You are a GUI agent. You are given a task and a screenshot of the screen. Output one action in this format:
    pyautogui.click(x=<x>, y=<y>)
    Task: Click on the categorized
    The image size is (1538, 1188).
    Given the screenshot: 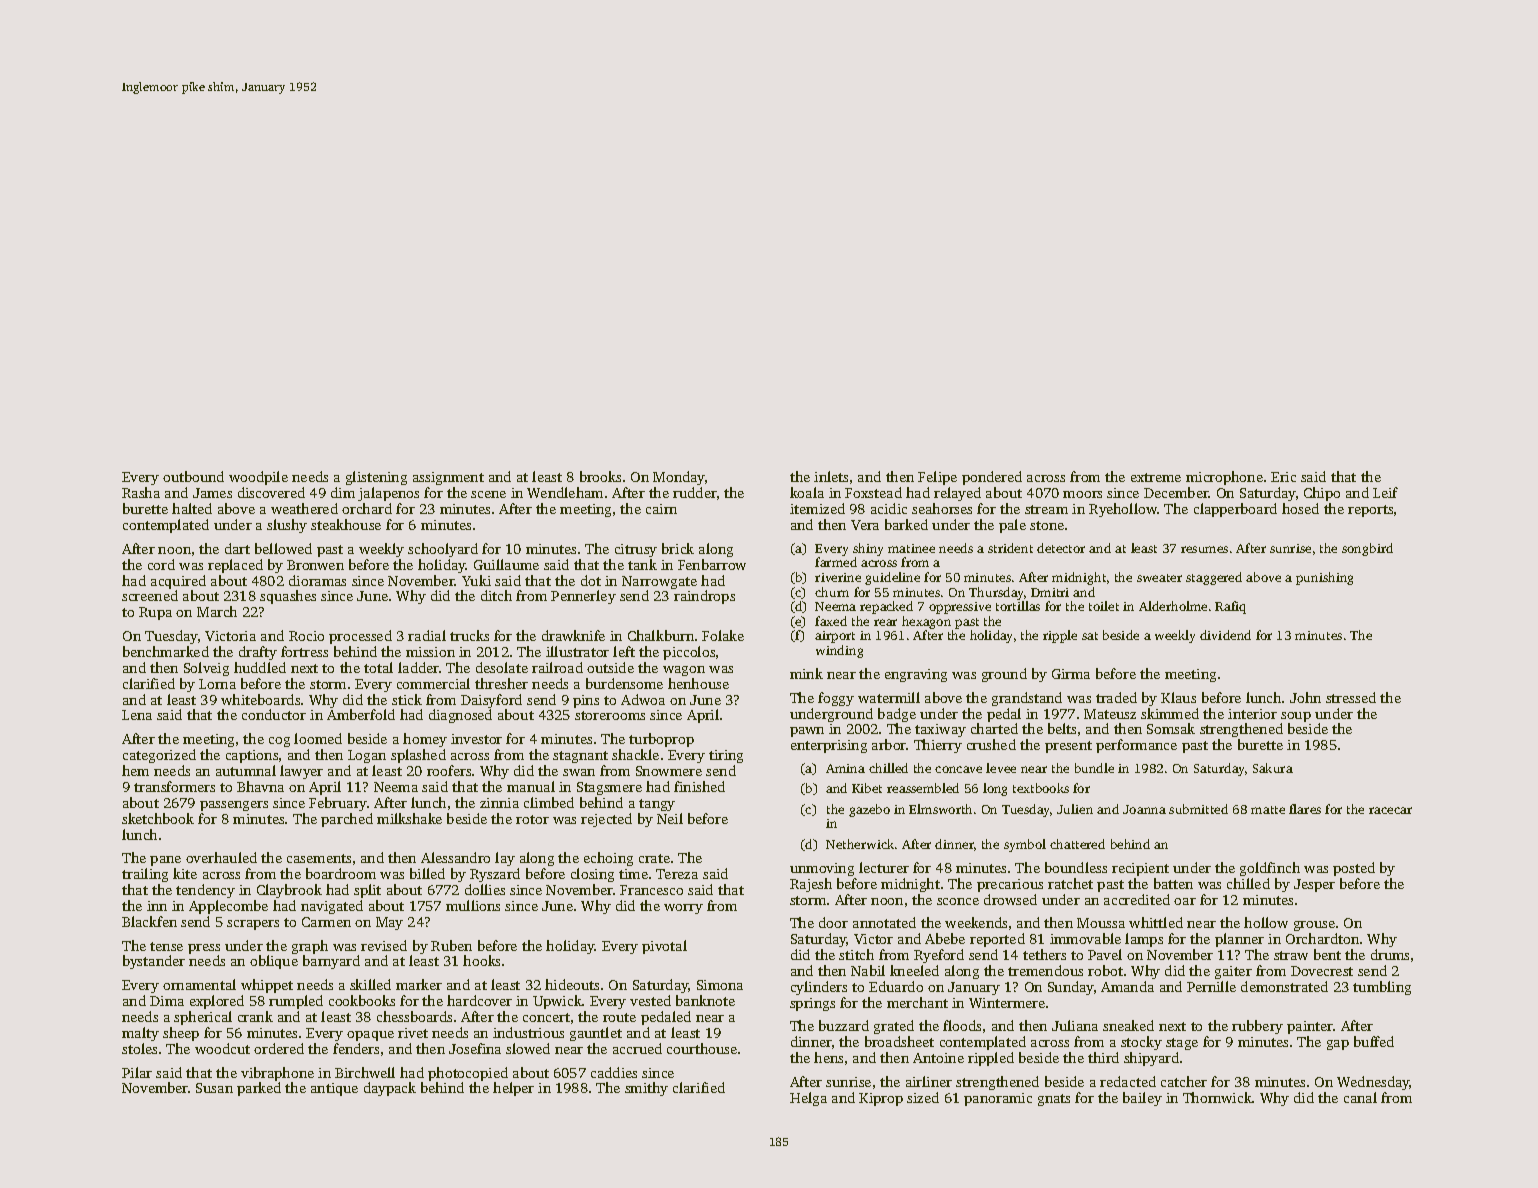 What is the action you would take?
    pyautogui.click(x=159, y=756)
